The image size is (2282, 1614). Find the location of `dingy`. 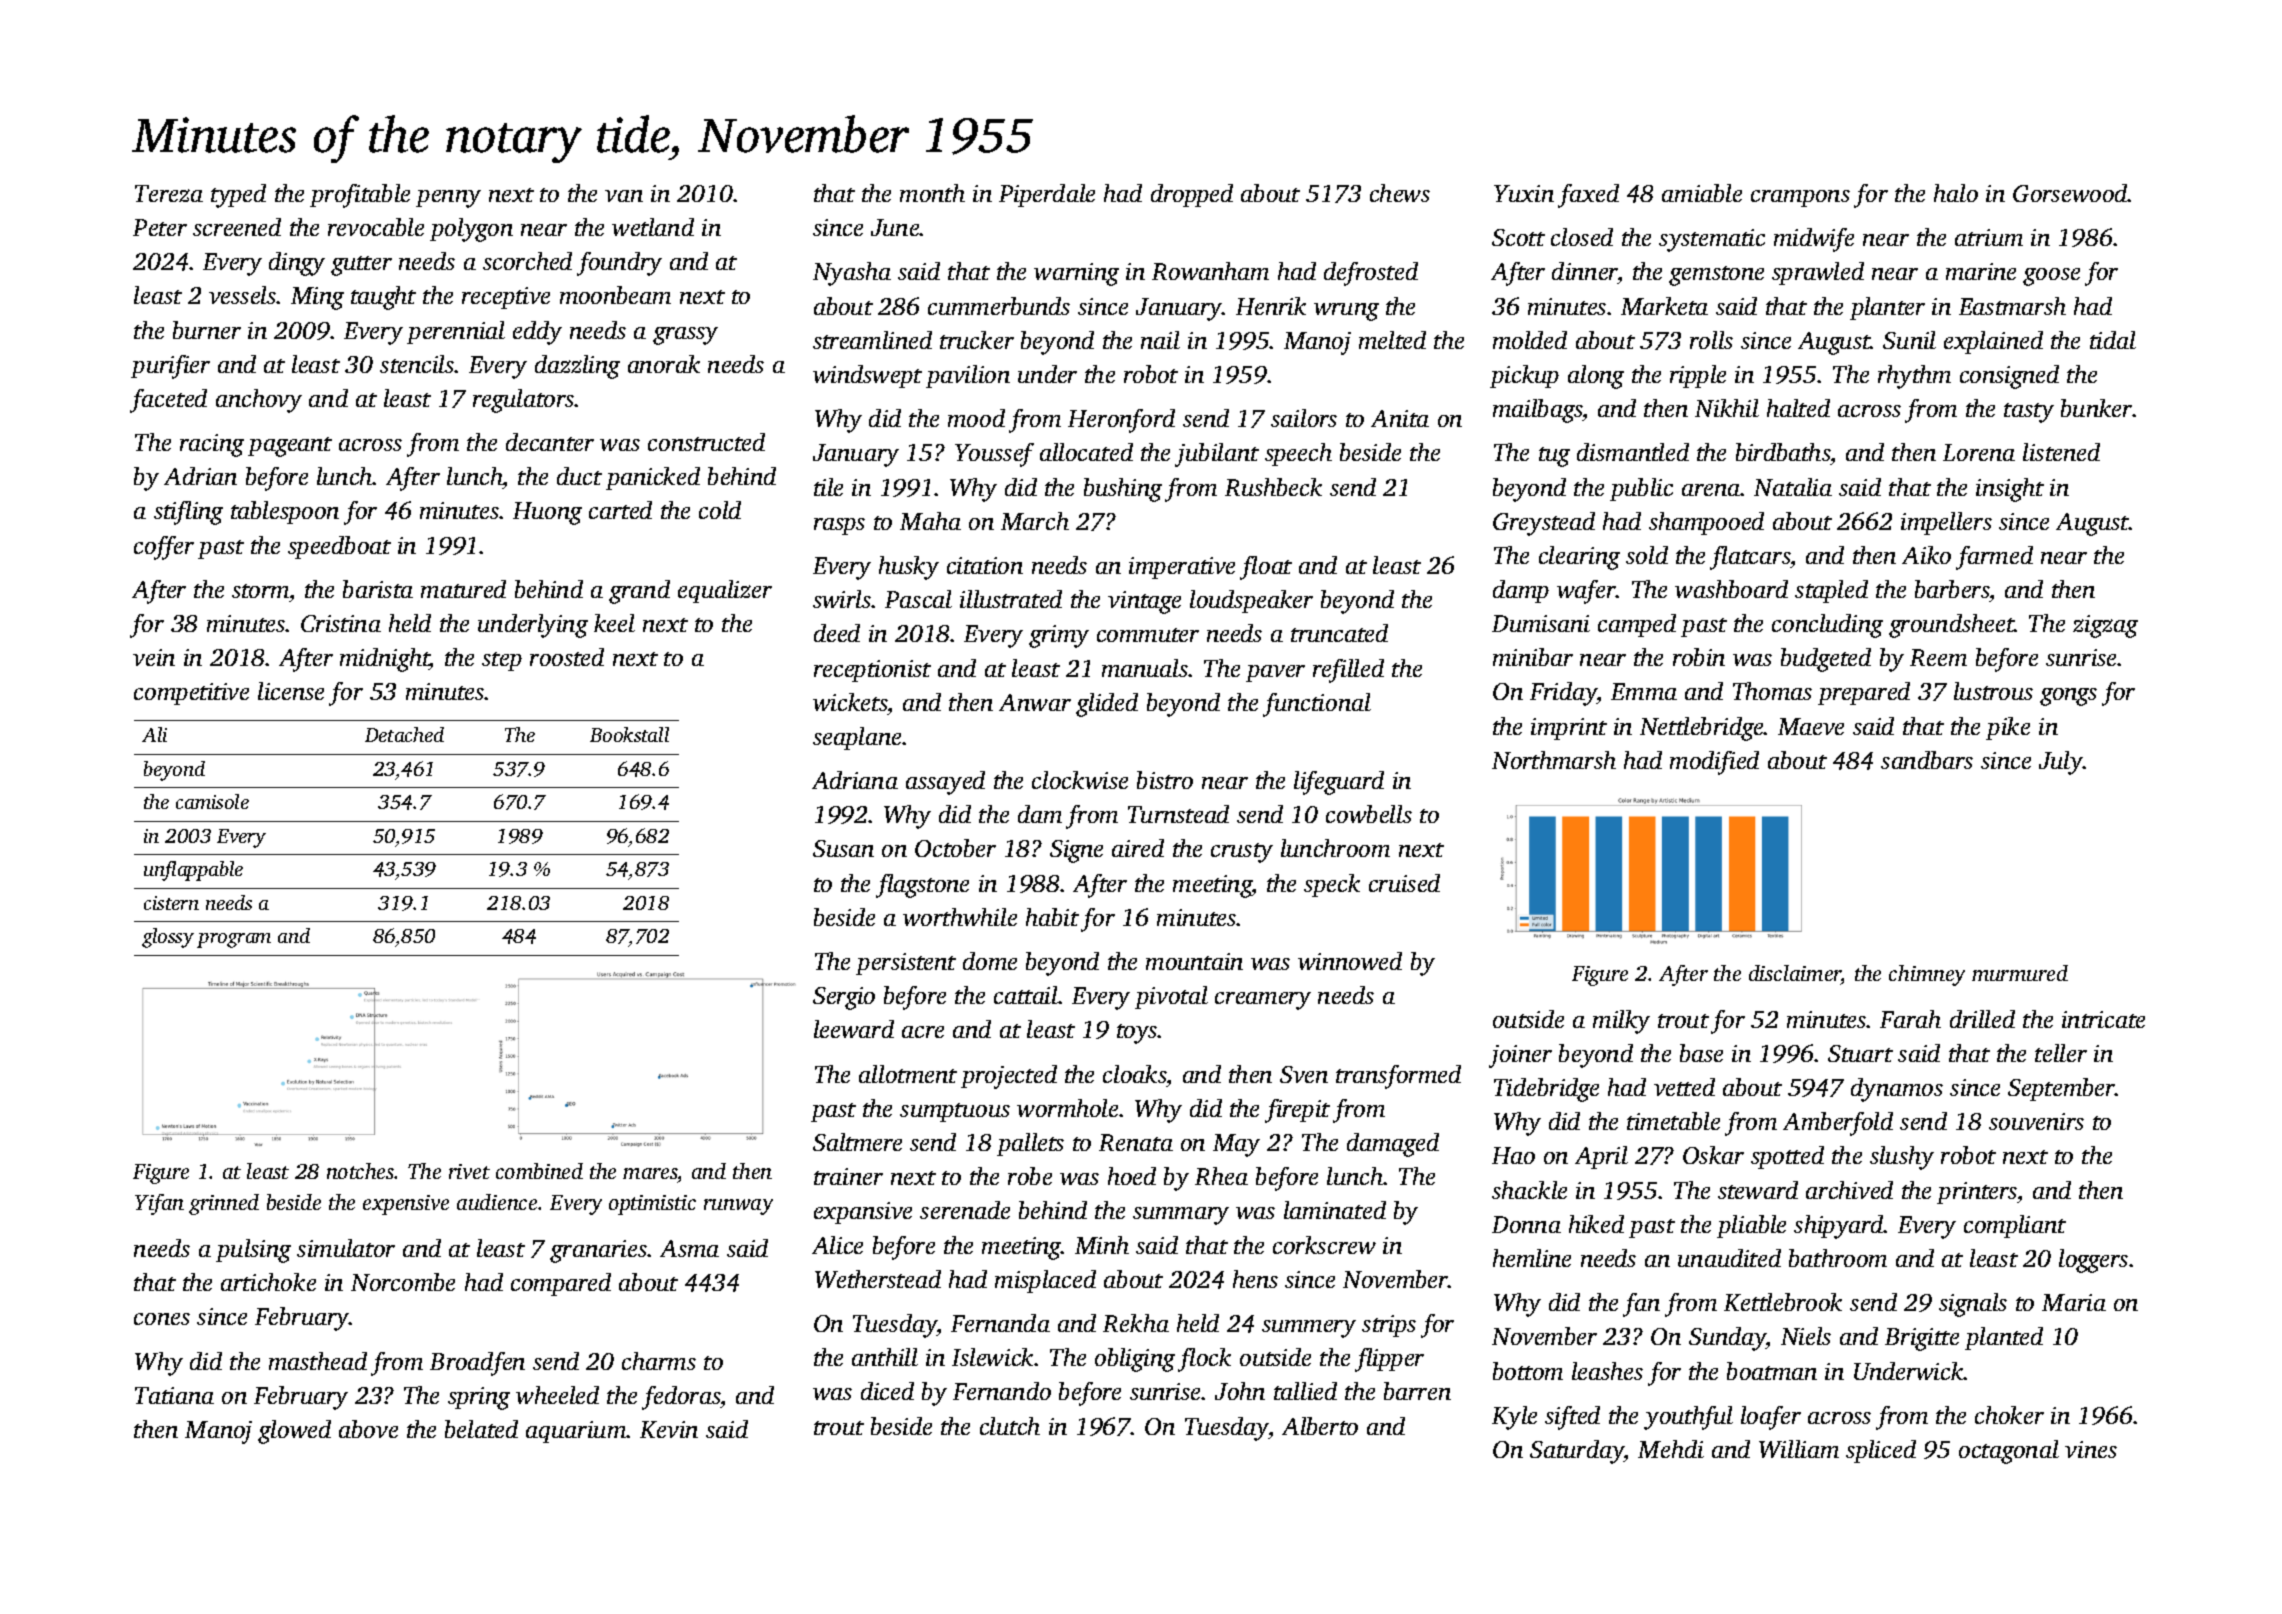

dingy is located at coordinates (297, 264).
